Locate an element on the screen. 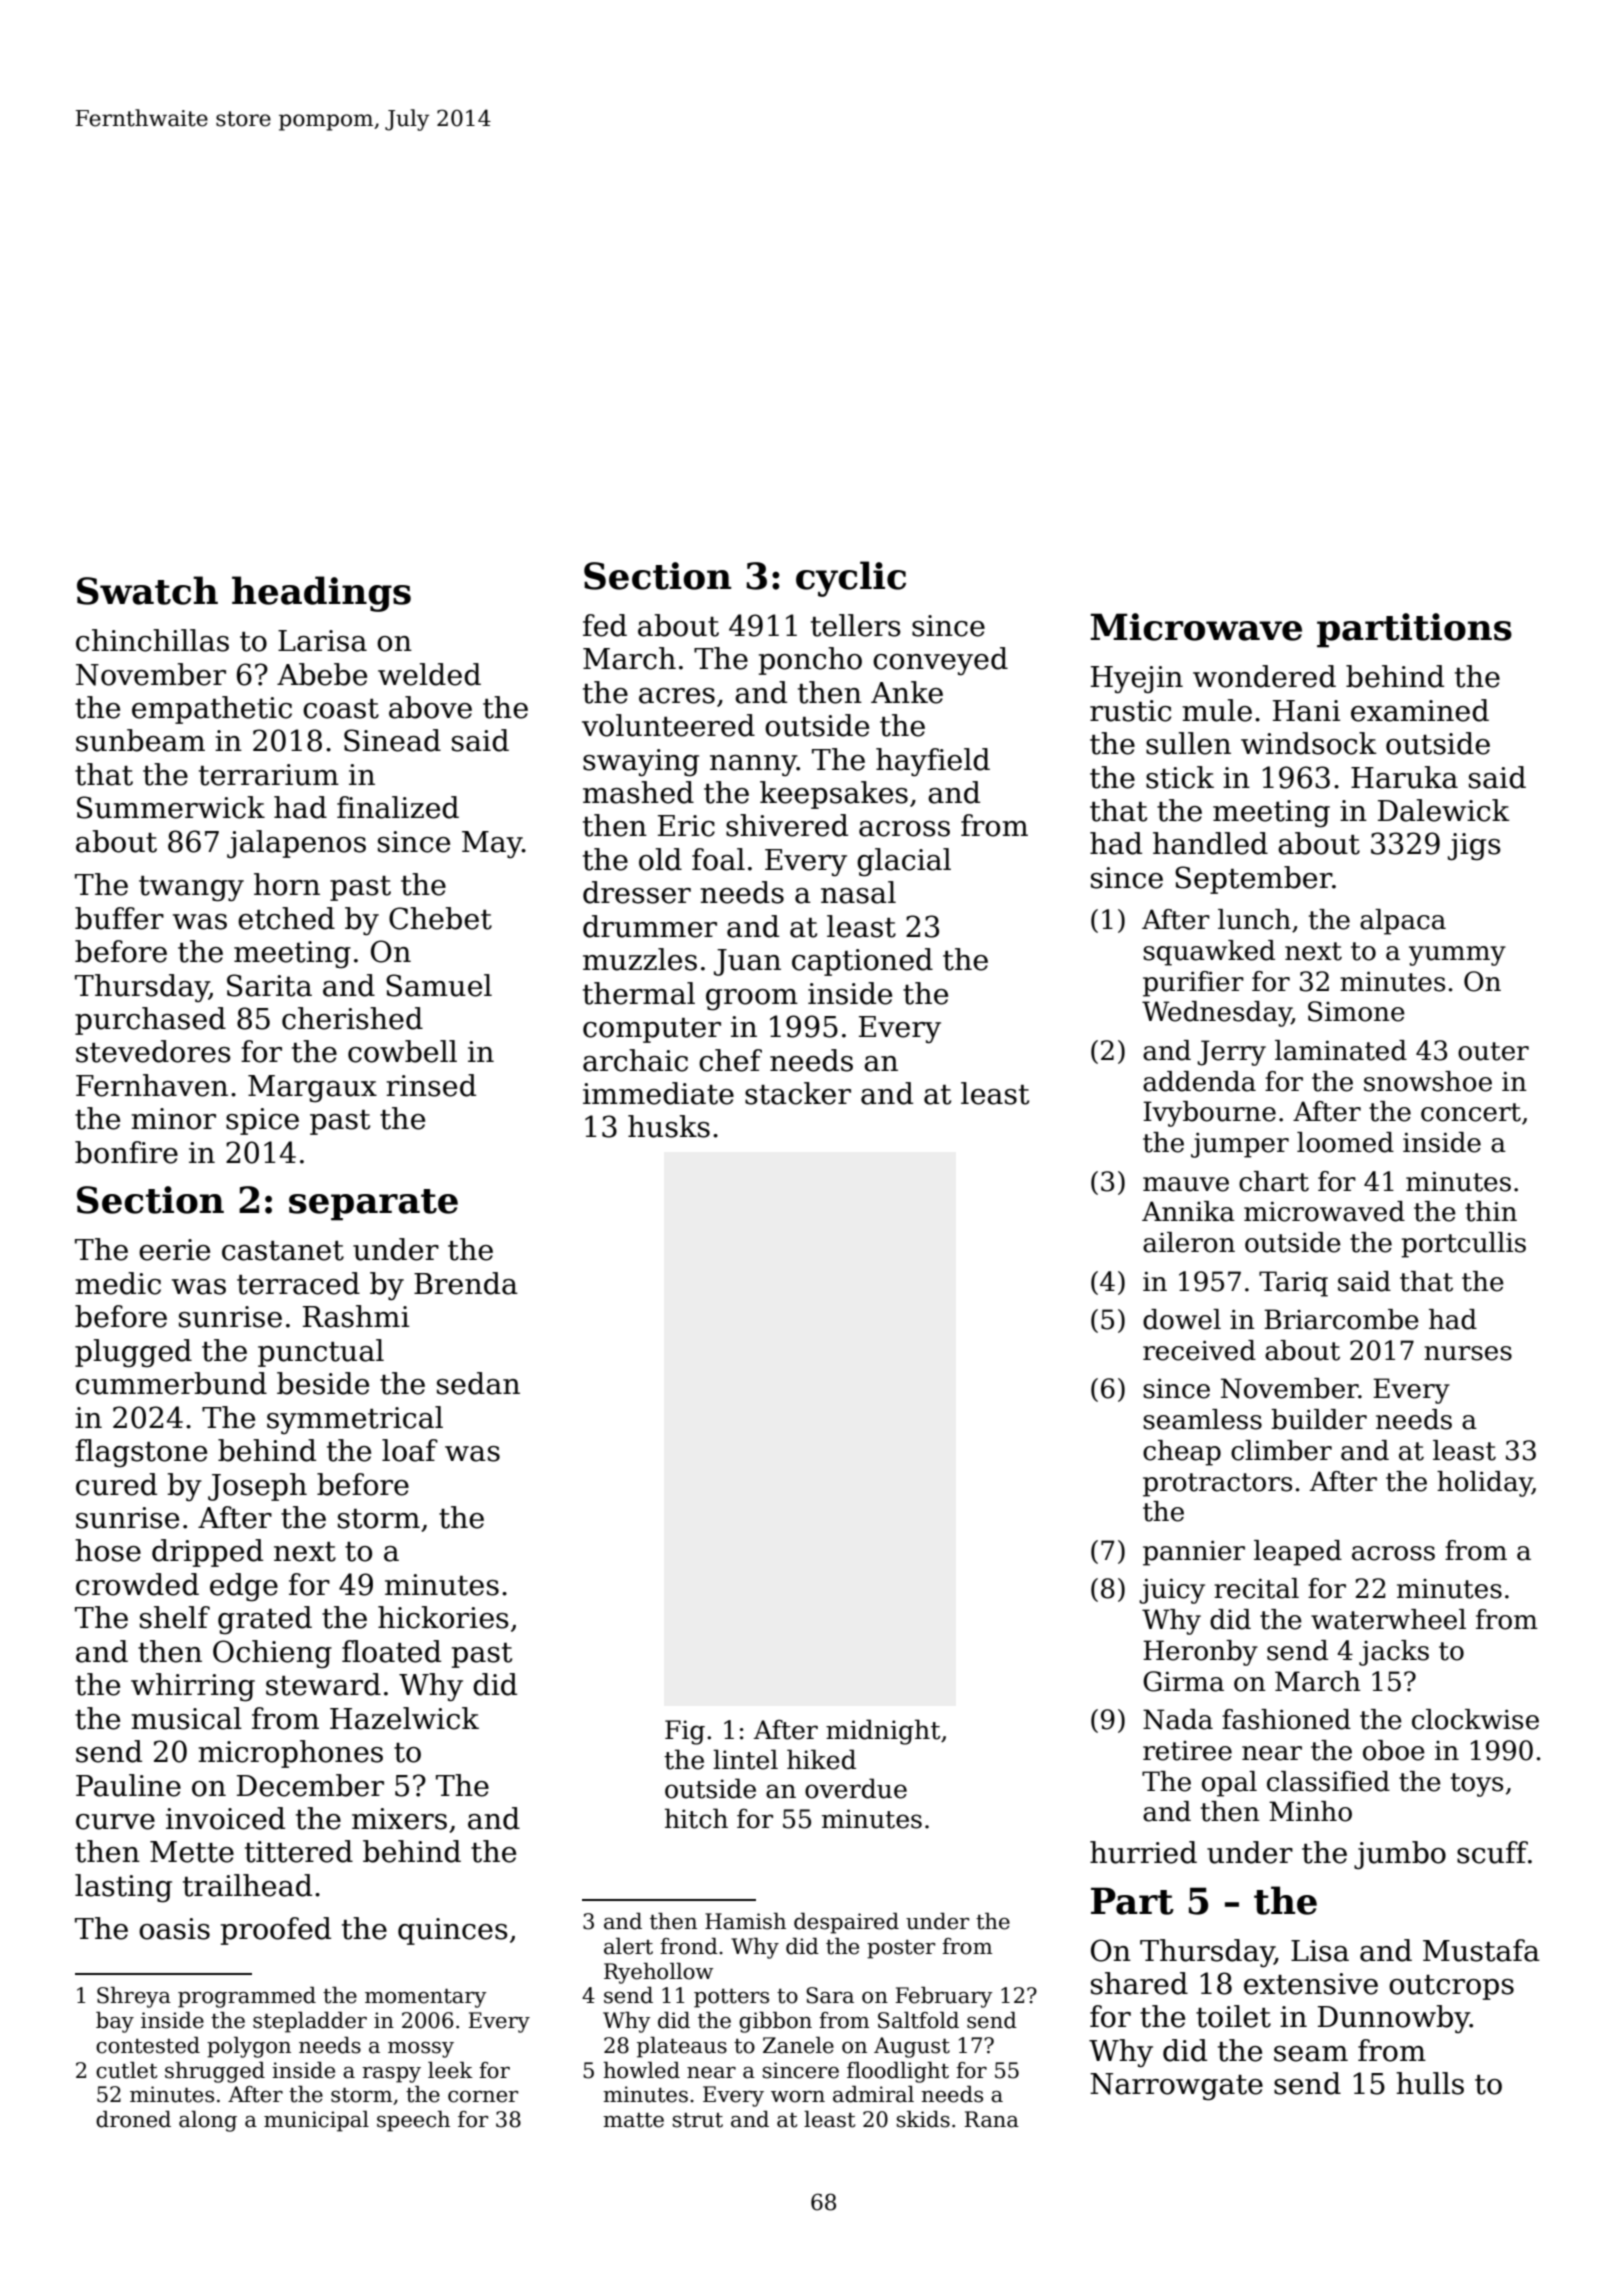 Image resolution: width=1620 pixels, height=2292 pixels. nanny is located at coordinates (753, 765).
